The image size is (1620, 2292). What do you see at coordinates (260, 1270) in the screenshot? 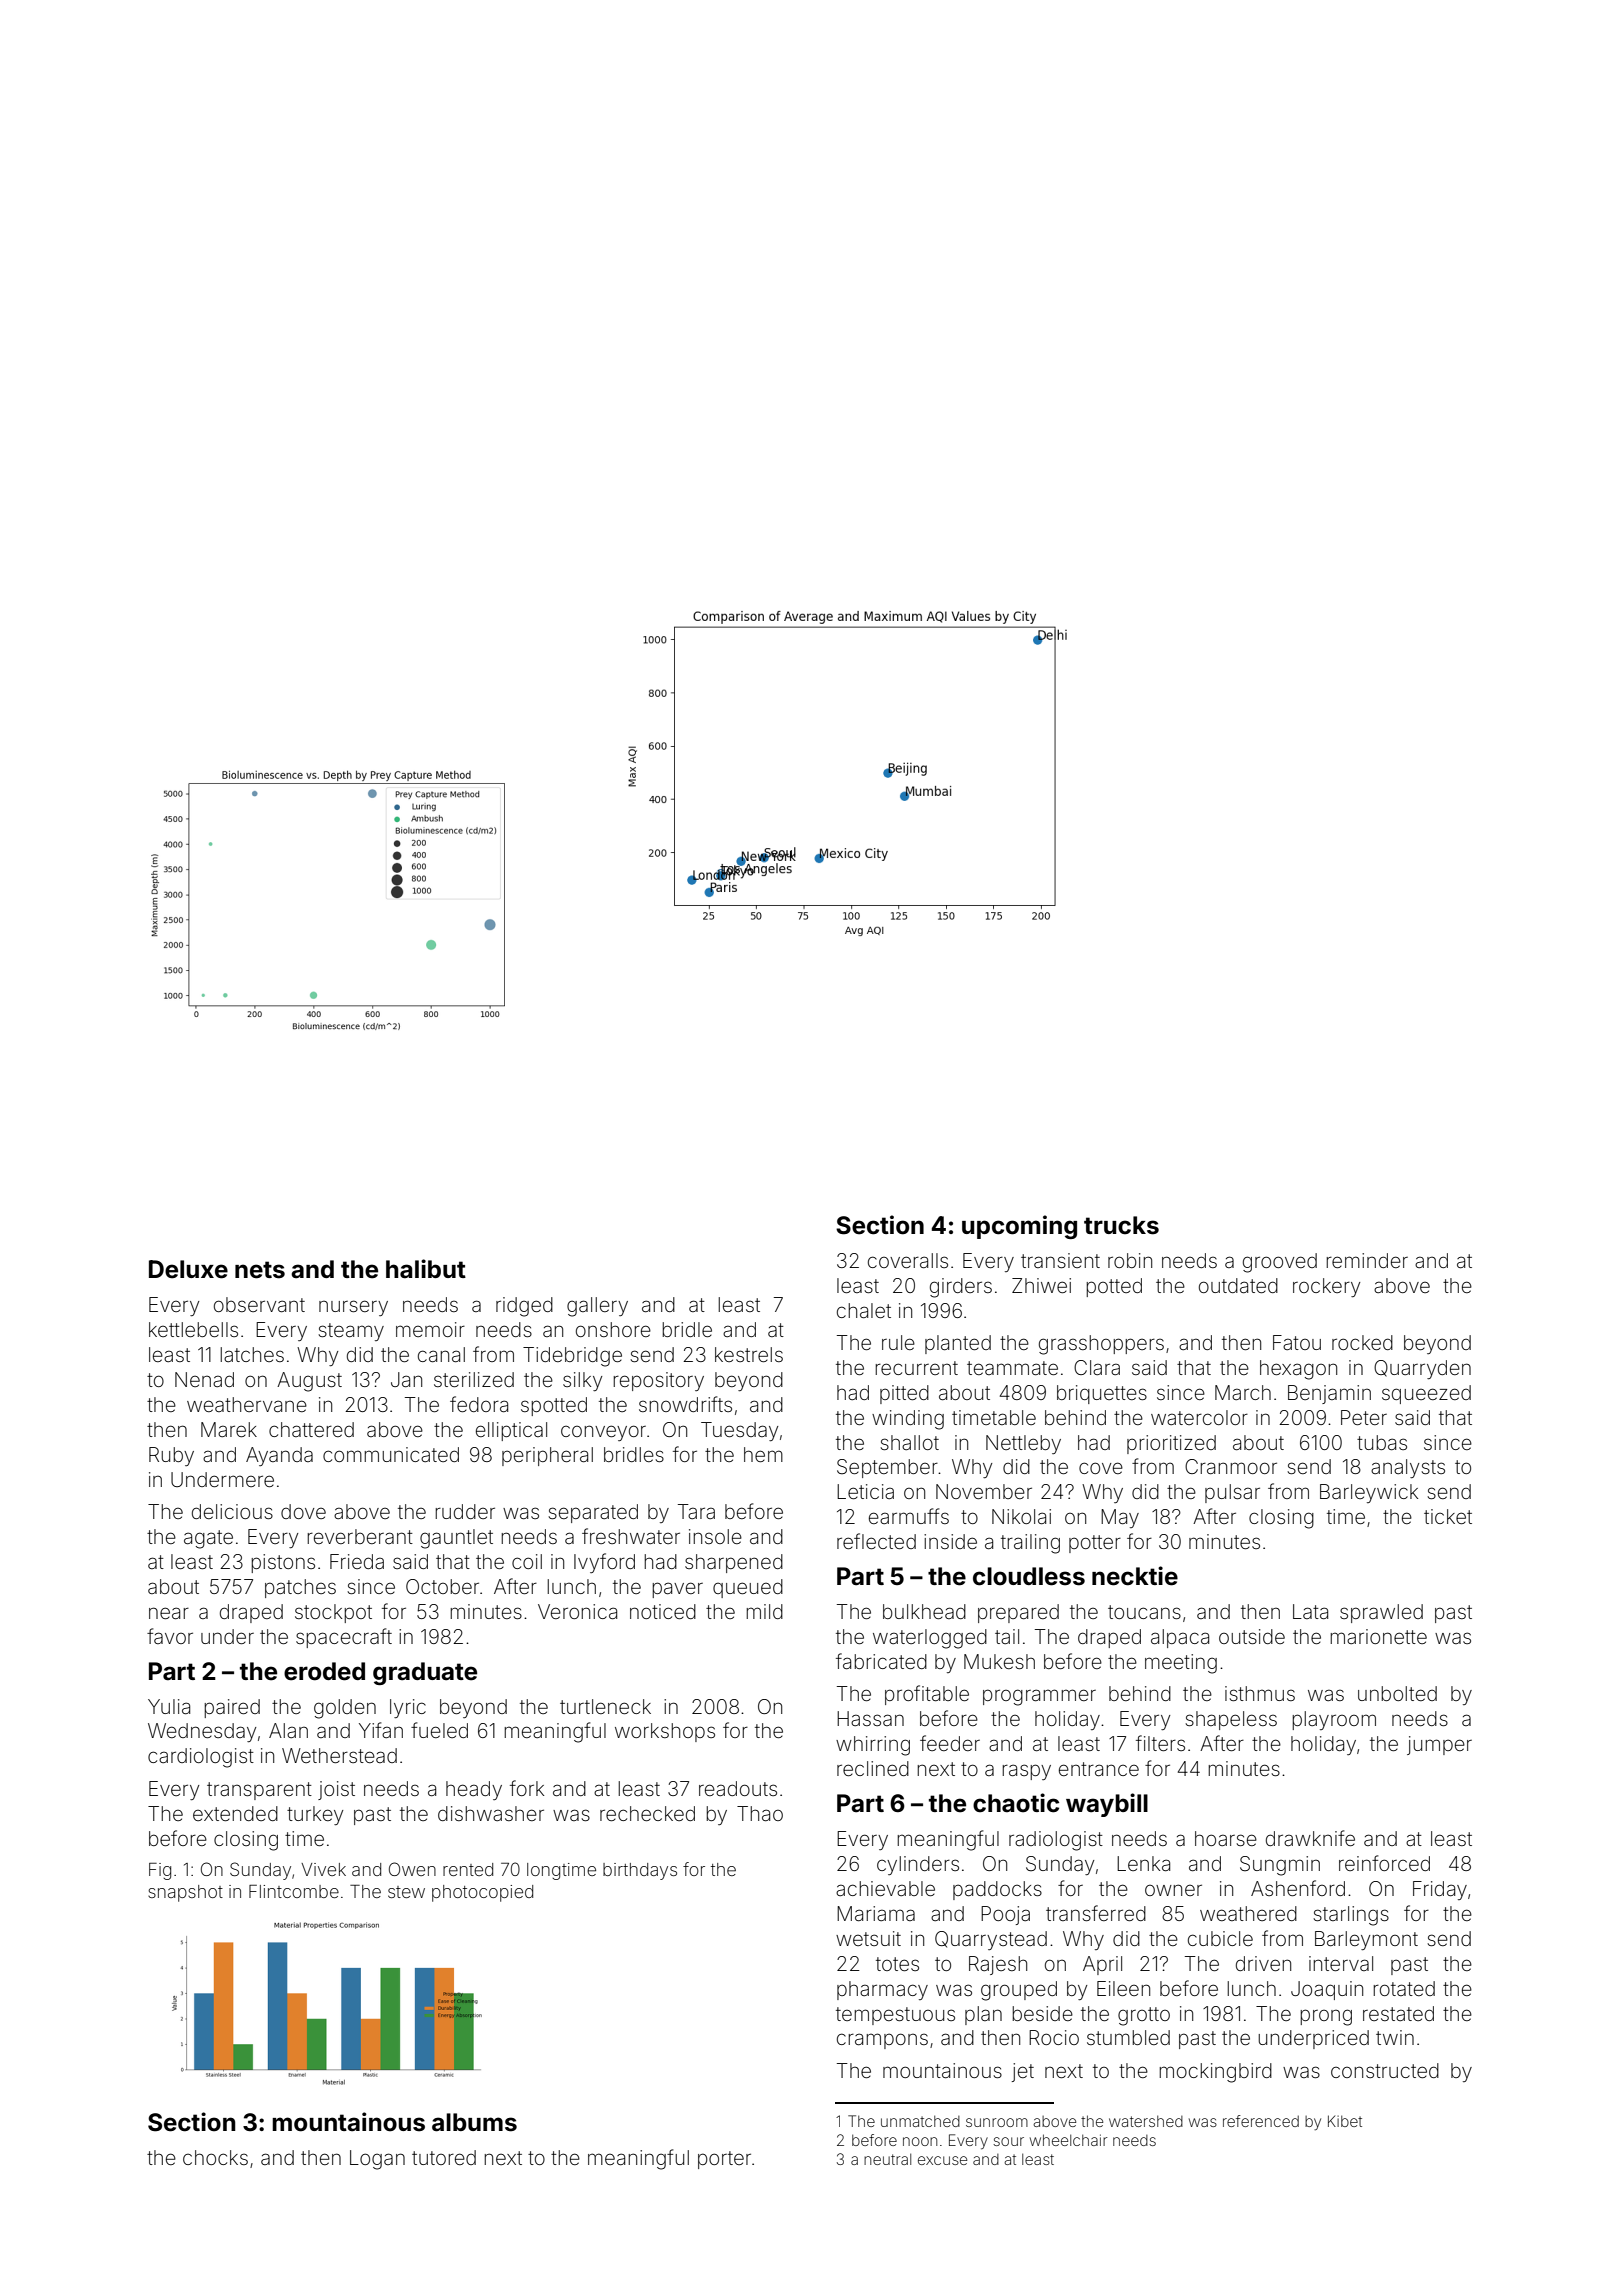
I see `nets` at bounding box center [260, 1270].
